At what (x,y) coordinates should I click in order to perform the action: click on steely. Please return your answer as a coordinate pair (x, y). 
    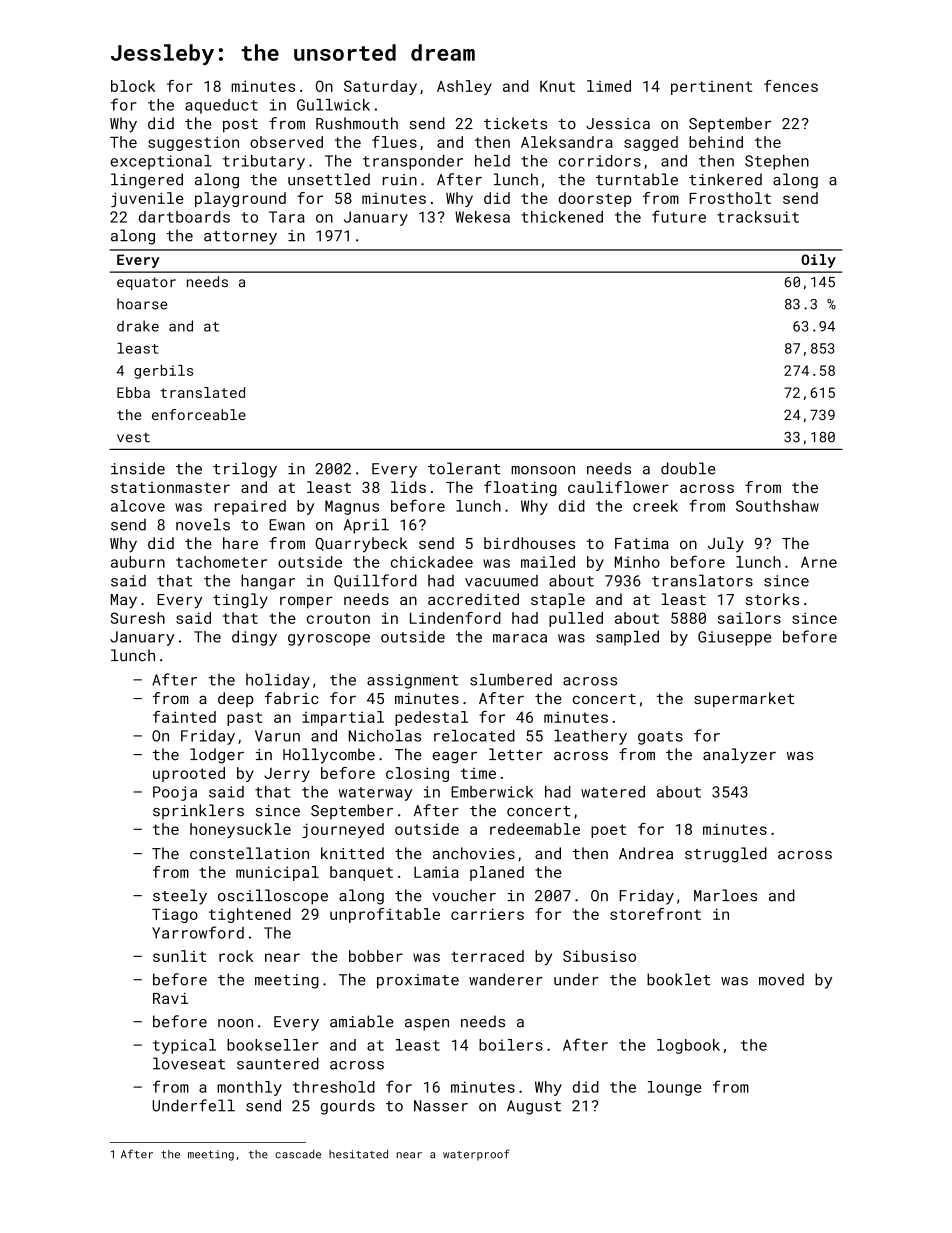
    Looking at the image, I should click on (180, 897).
